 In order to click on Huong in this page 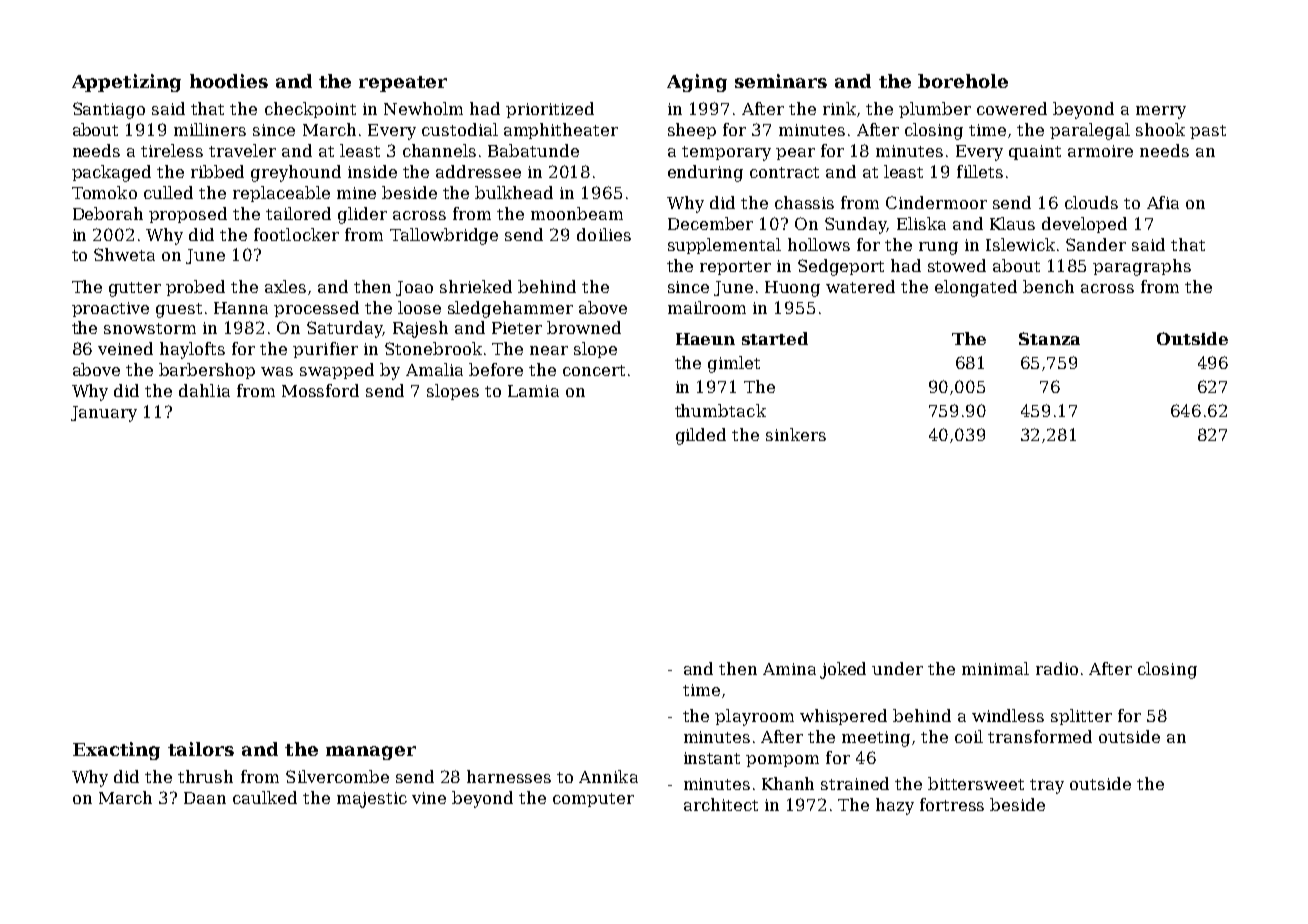, I will do `click(792, 289)`.
